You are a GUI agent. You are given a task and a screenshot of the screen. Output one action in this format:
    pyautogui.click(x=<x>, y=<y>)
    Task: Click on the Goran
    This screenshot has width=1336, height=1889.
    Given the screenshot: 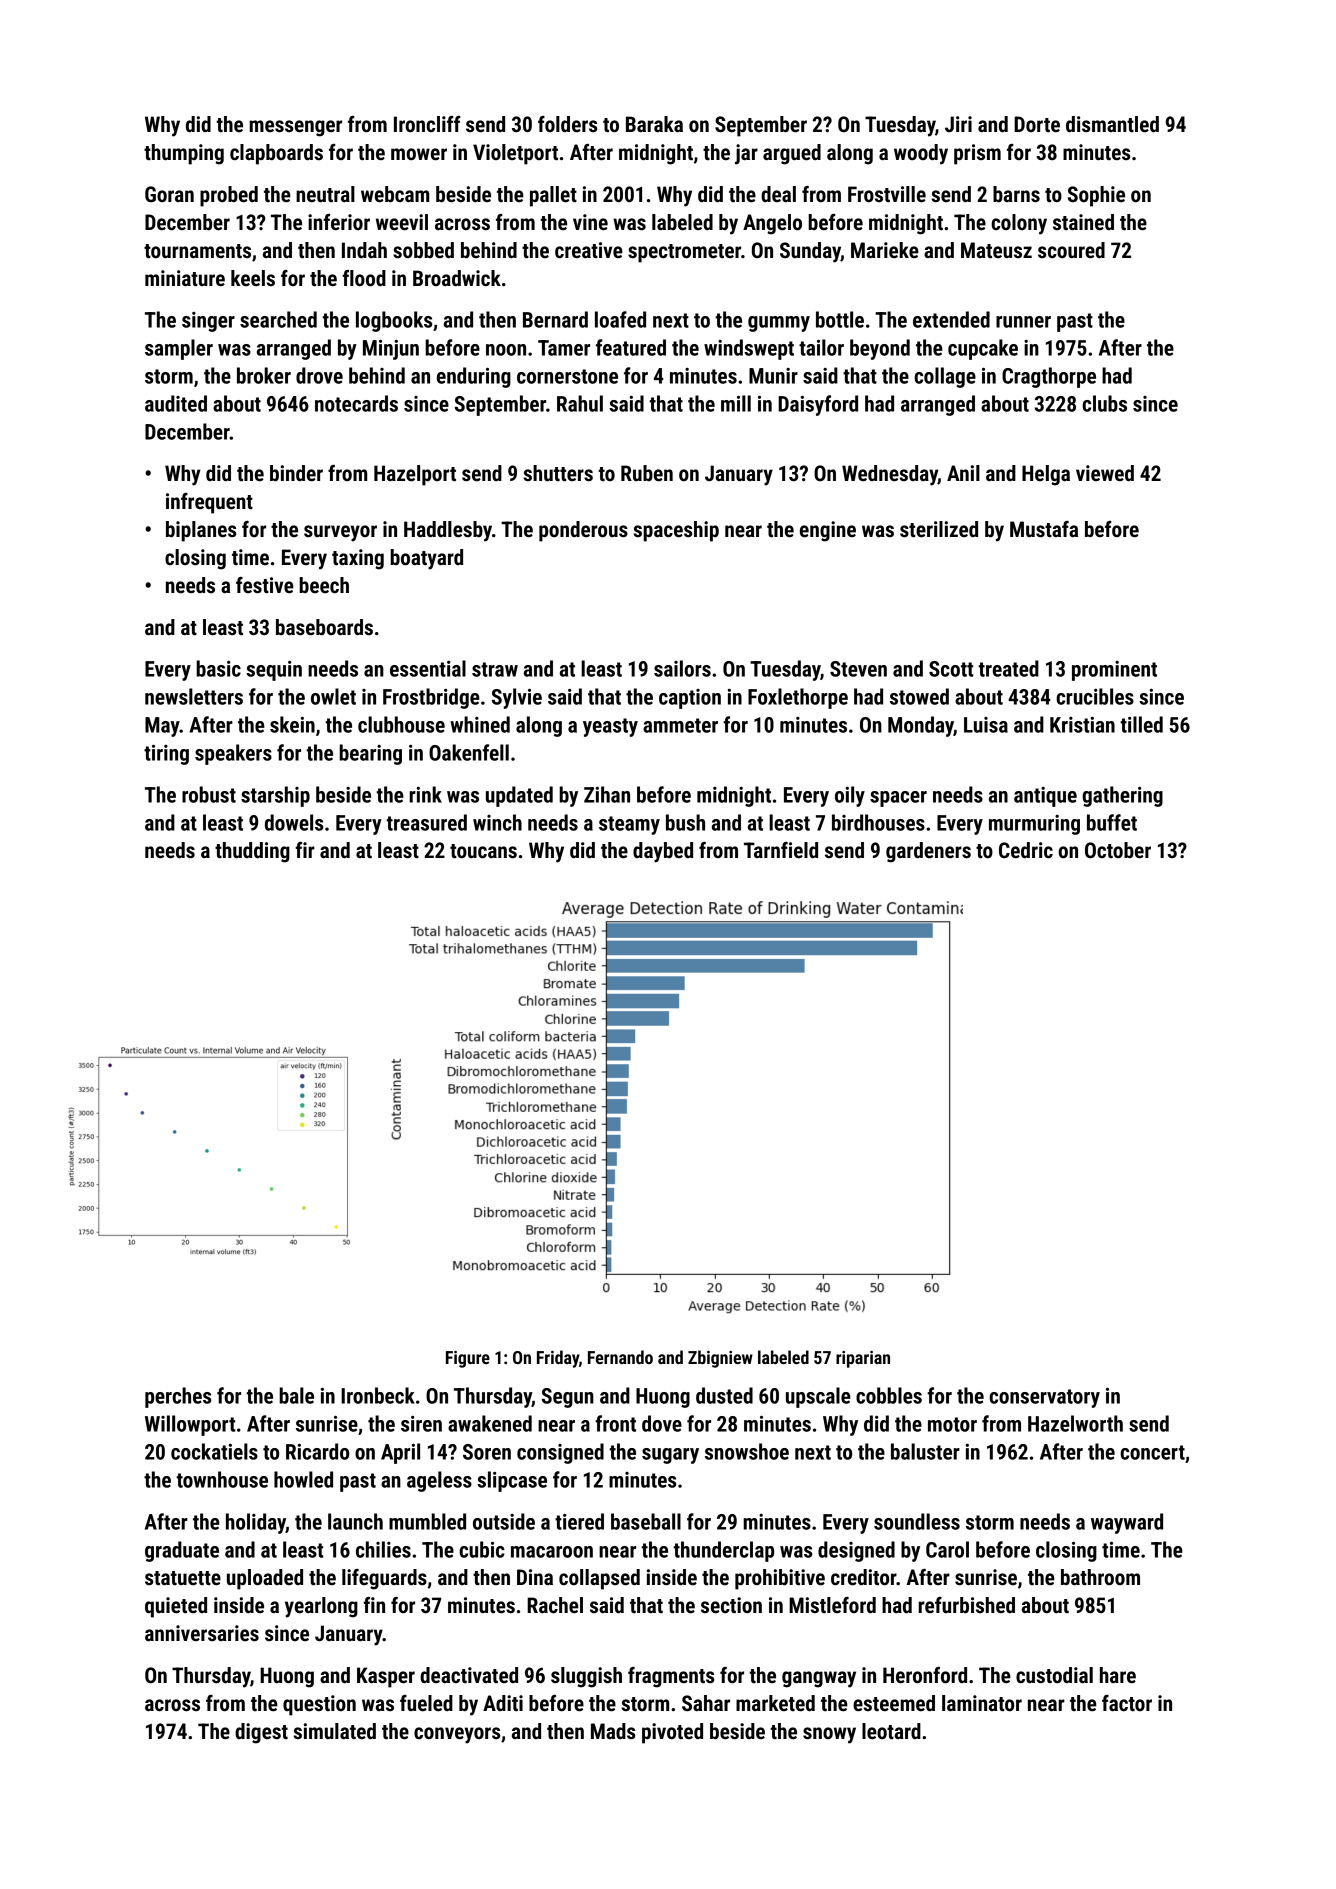 What is the action you would take?
    pyautogui.click(x=169, y=194)
